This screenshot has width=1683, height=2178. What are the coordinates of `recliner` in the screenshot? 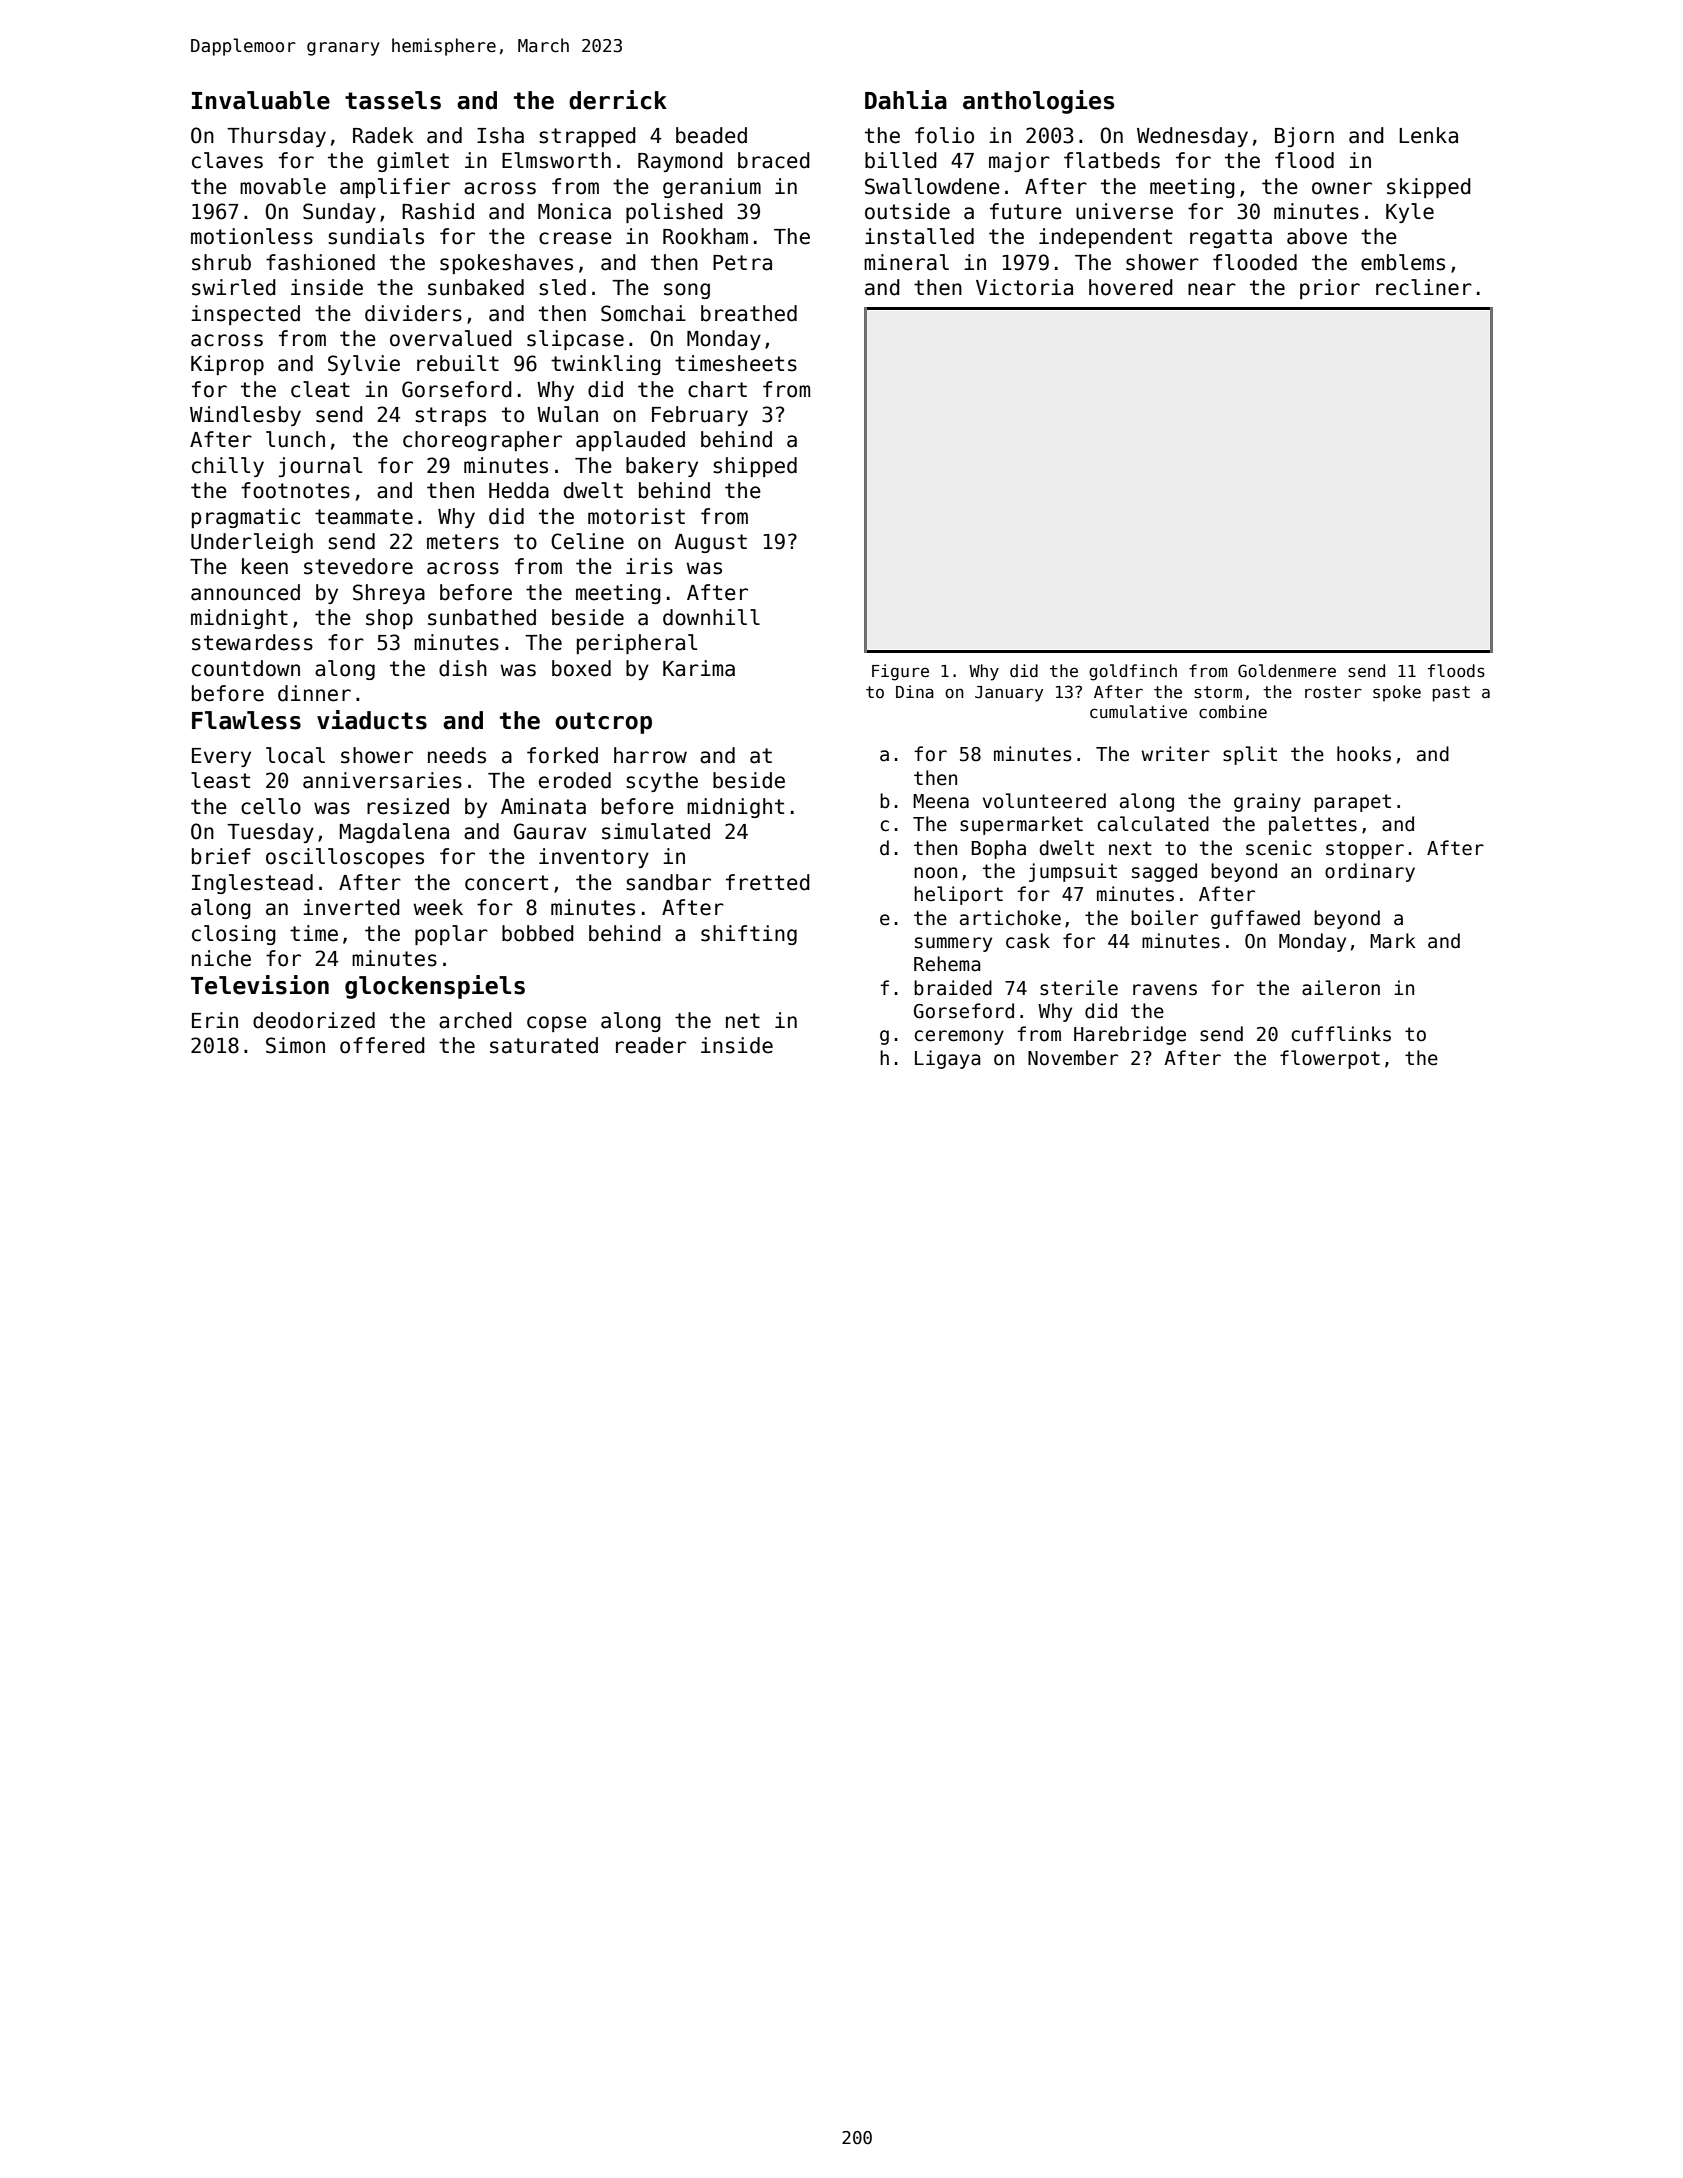 It's located at (1424, 287).
